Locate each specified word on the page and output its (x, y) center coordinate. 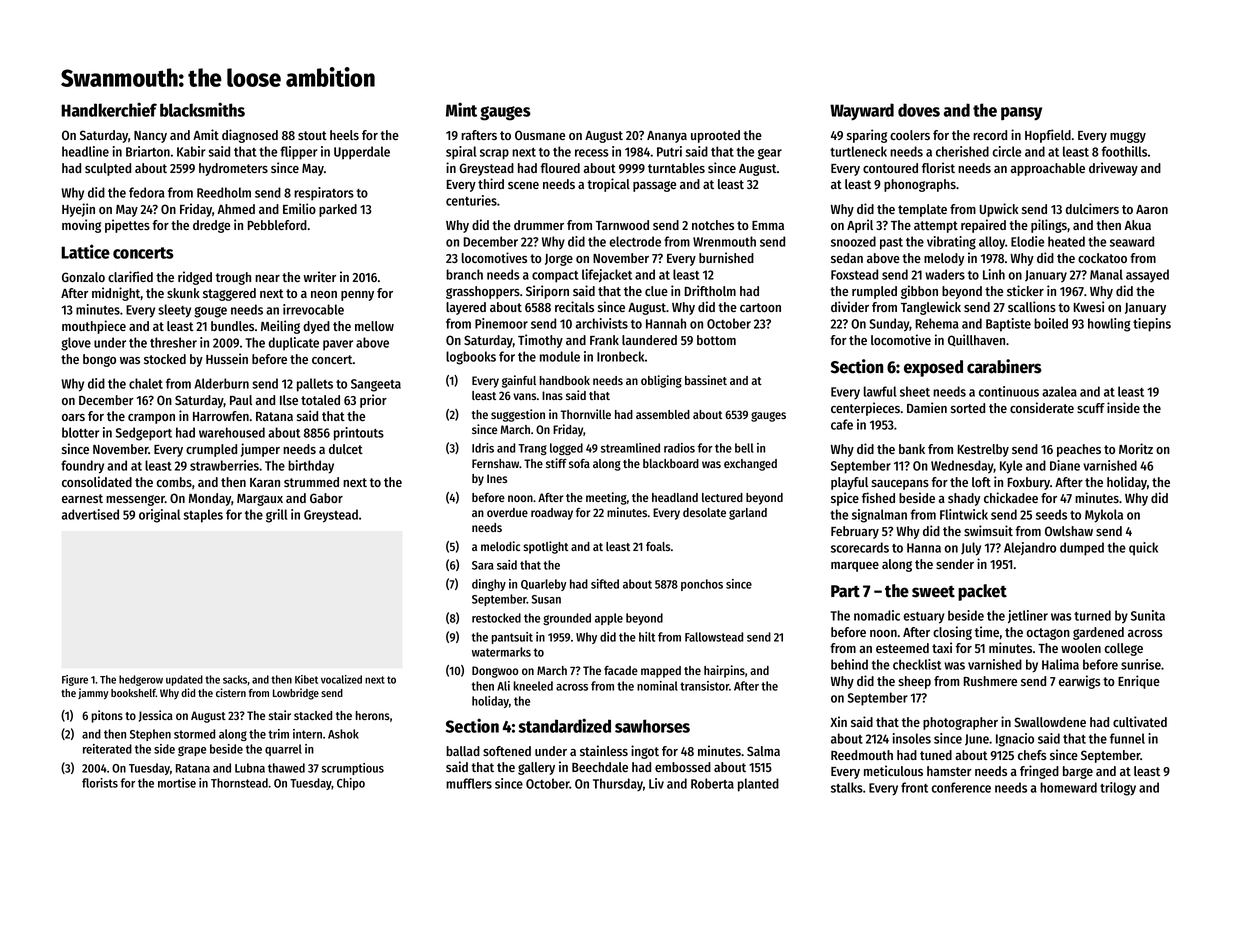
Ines (497, 478)
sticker (1025, 290)
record (990, 135)
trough (233, 278)
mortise (177, 783)
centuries (471, 200)
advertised (90, 514)
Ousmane (540, 135)
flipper (298, 153)
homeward (1068, 787)
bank (912, 449)
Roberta (712, 783)
